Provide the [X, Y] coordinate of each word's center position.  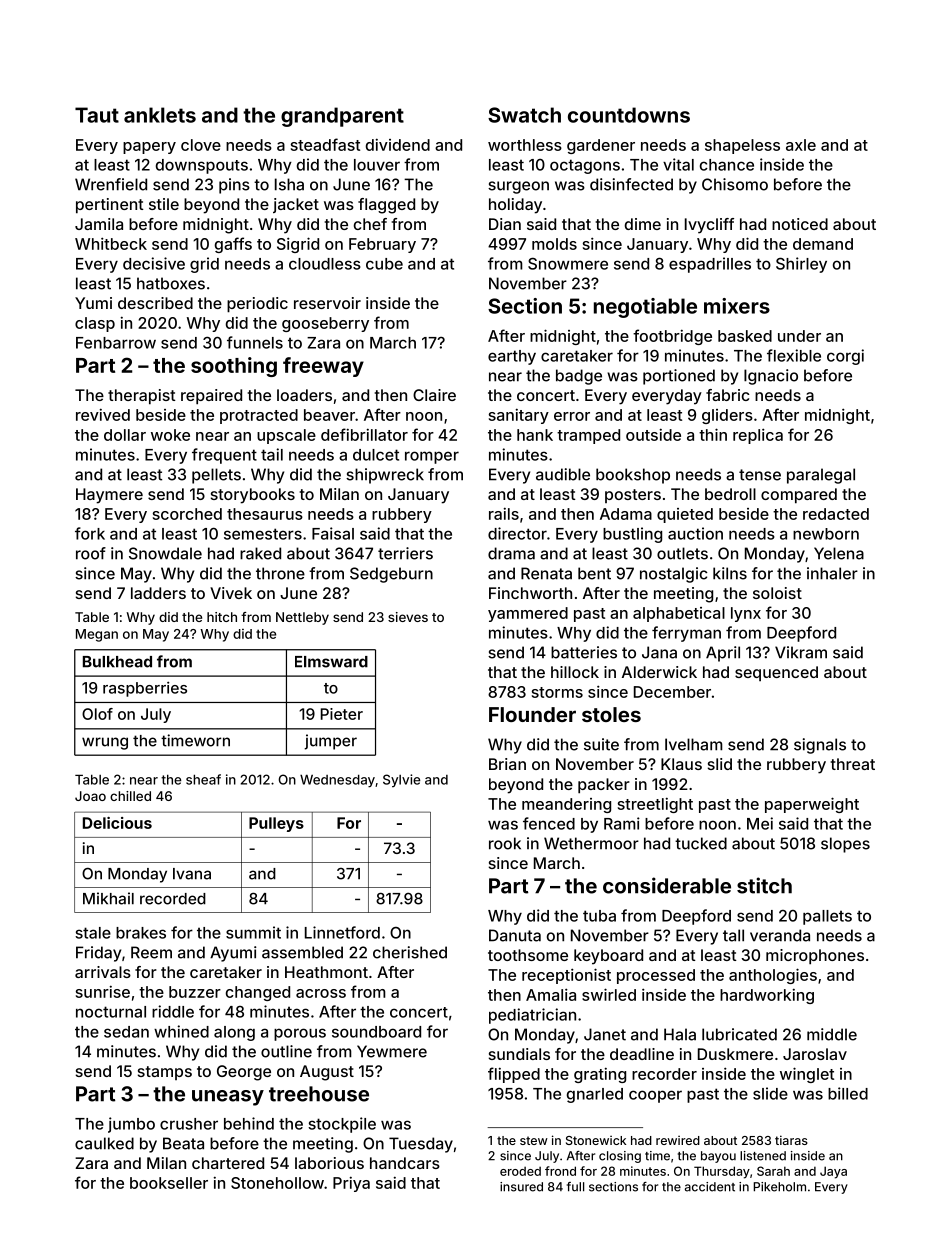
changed [258, 993]
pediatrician [532, 1016]
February [382, 245]
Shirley [801, 265]
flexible [794, 355]
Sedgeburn [391, 575]
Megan [97, 635]
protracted [259, 416]
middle [832, 1034]
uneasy [228, 1098]
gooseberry [325, 324]
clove [201, 145]
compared [799, 496]
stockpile [342, 1125]
